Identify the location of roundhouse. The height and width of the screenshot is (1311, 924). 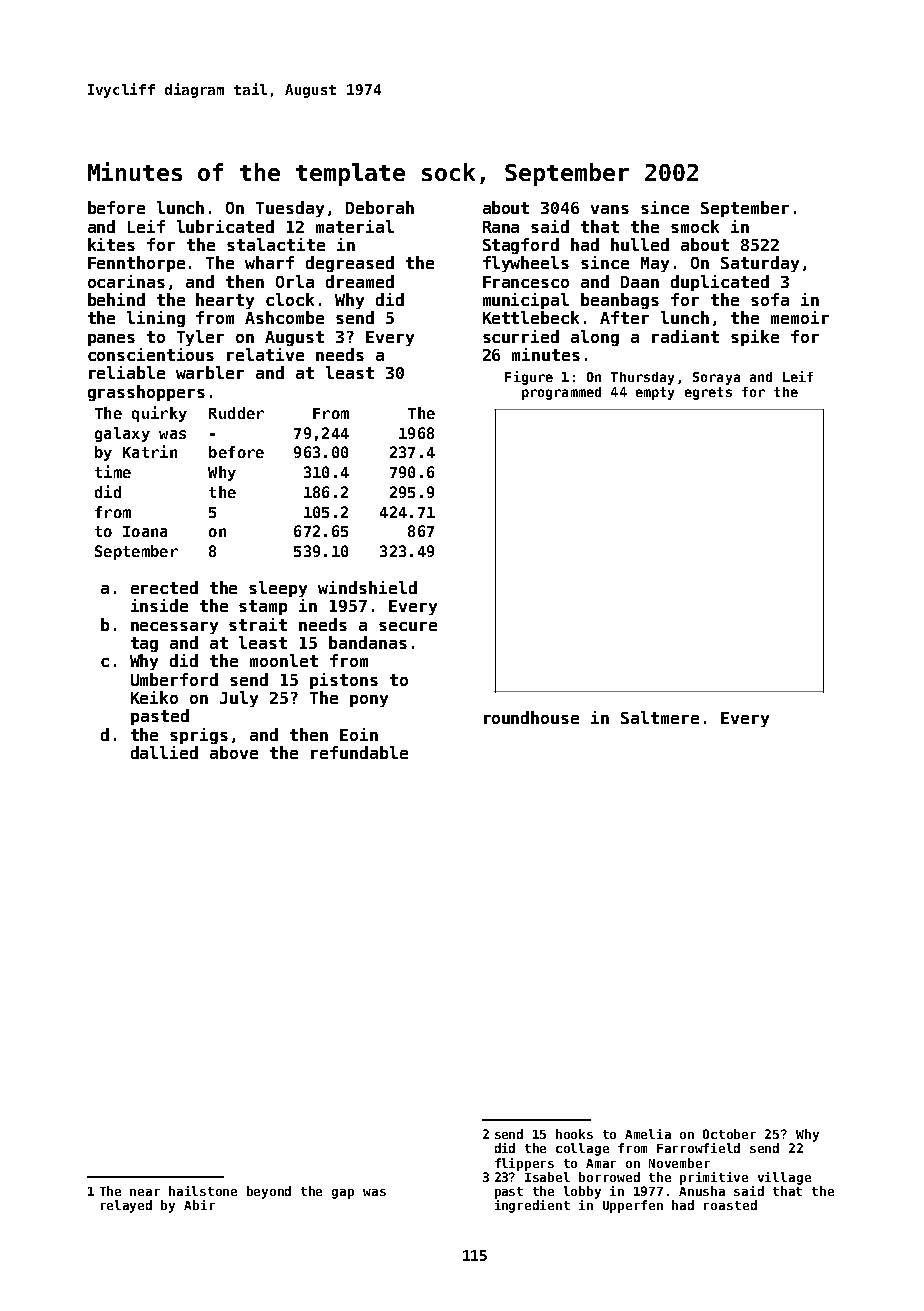
(531, 717).
